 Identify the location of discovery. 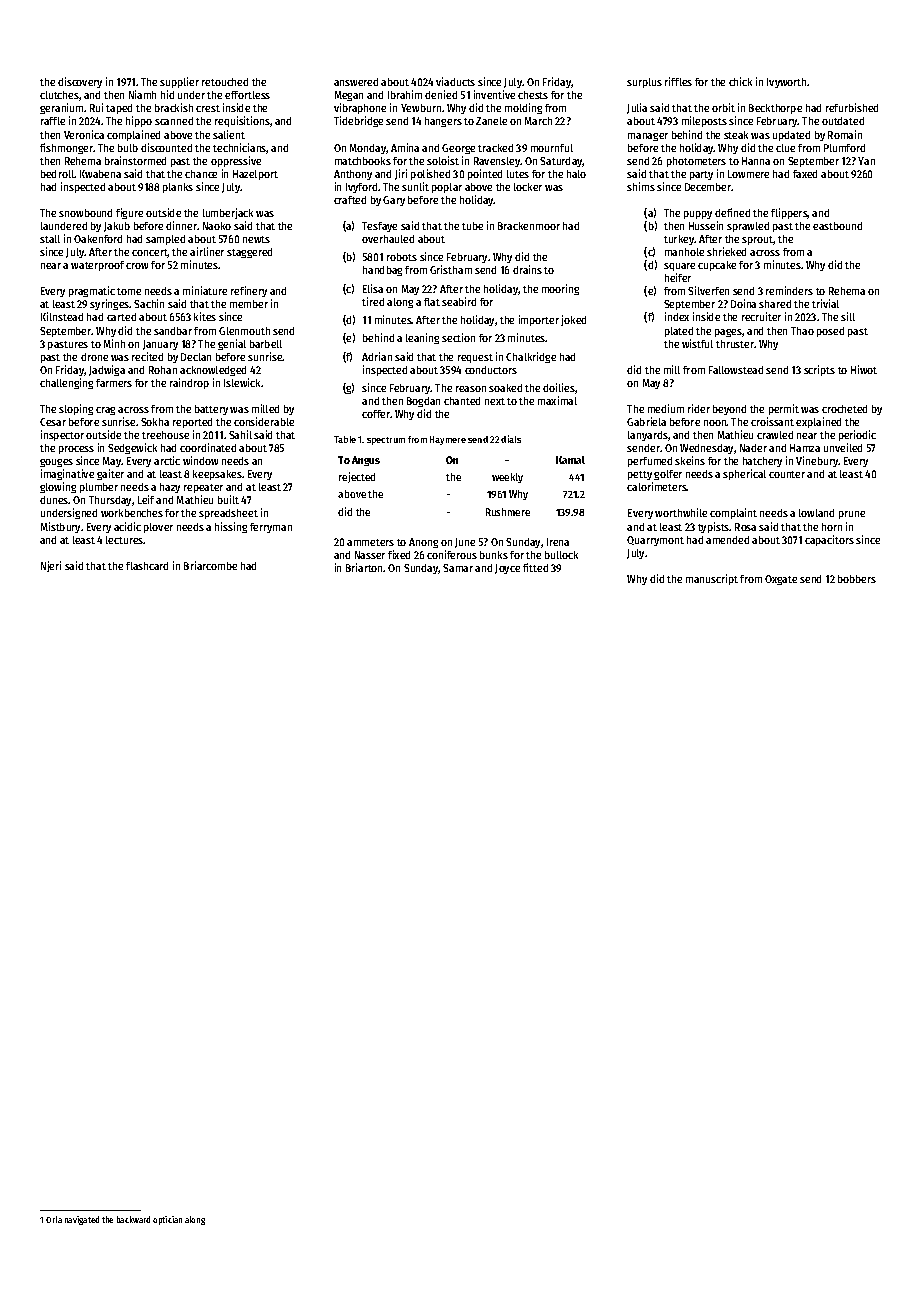
(80, 82).
